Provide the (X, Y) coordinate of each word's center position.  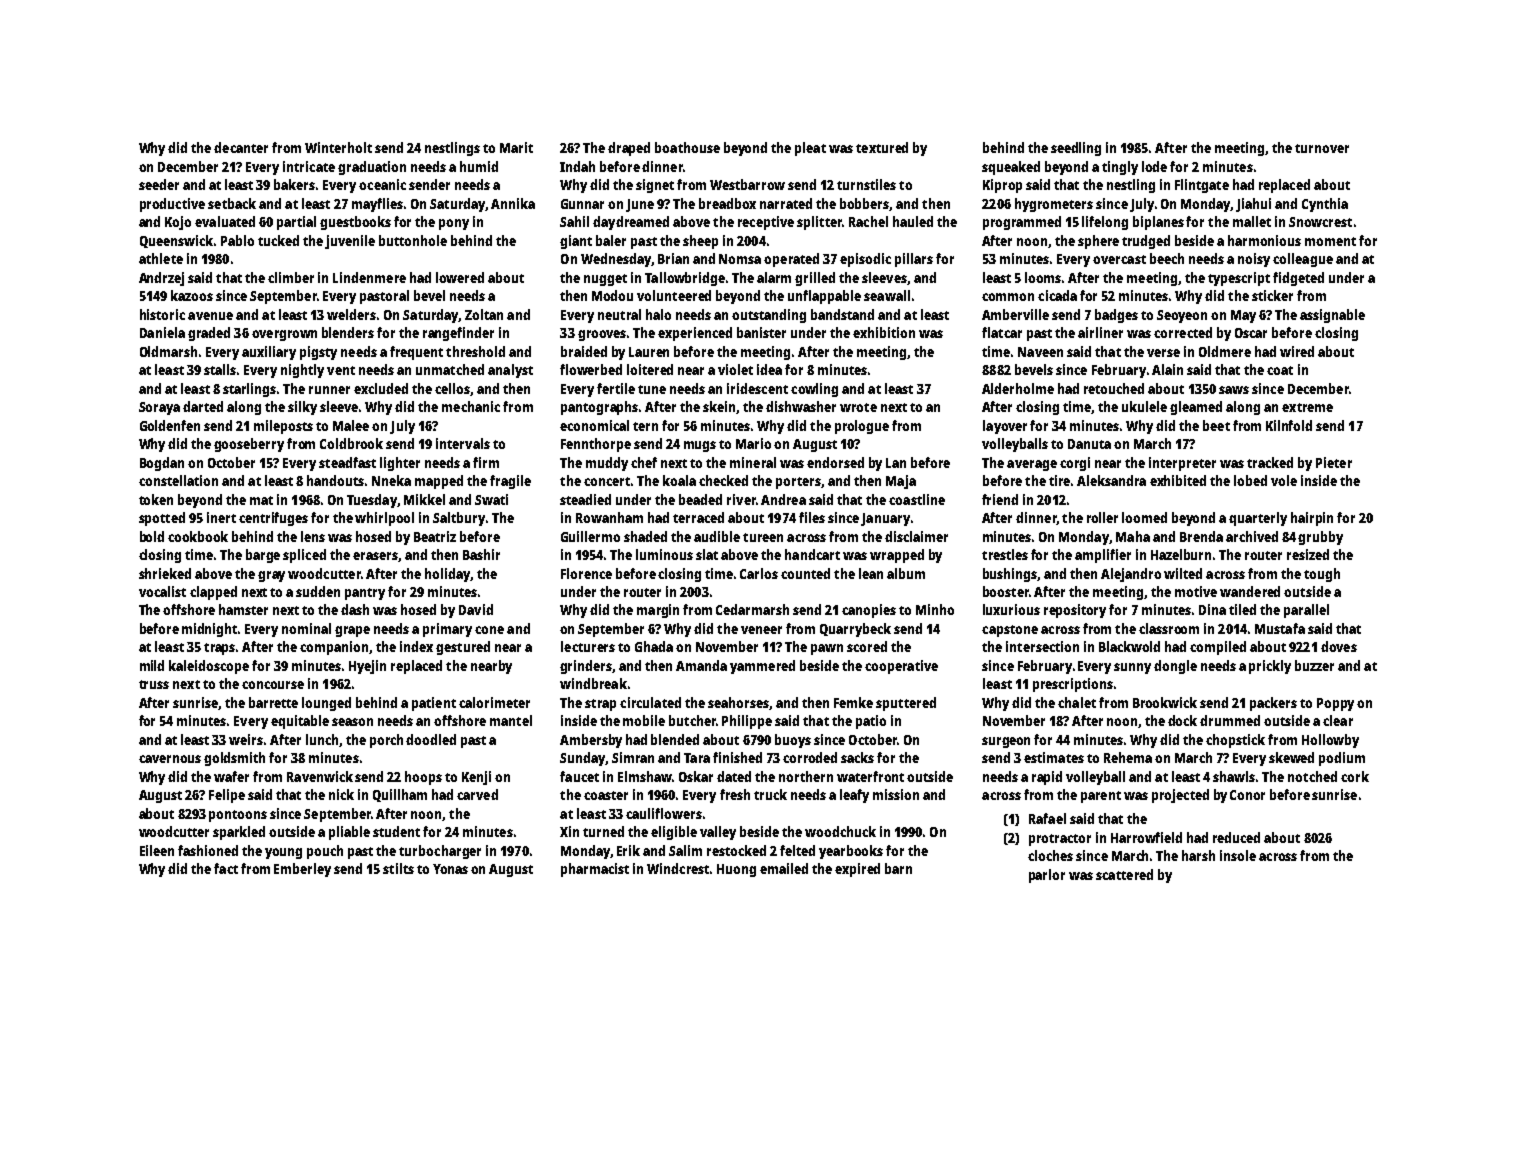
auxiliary (269, 353)
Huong (736, 870)
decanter (241, 147)
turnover (1322, 148)
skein (719, 406)
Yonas (450, 869)
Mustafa (1280, 628)
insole (1238, 855)
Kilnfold (1289, 425)
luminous (664, 554)
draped (629, 149)
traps (219, 649)
